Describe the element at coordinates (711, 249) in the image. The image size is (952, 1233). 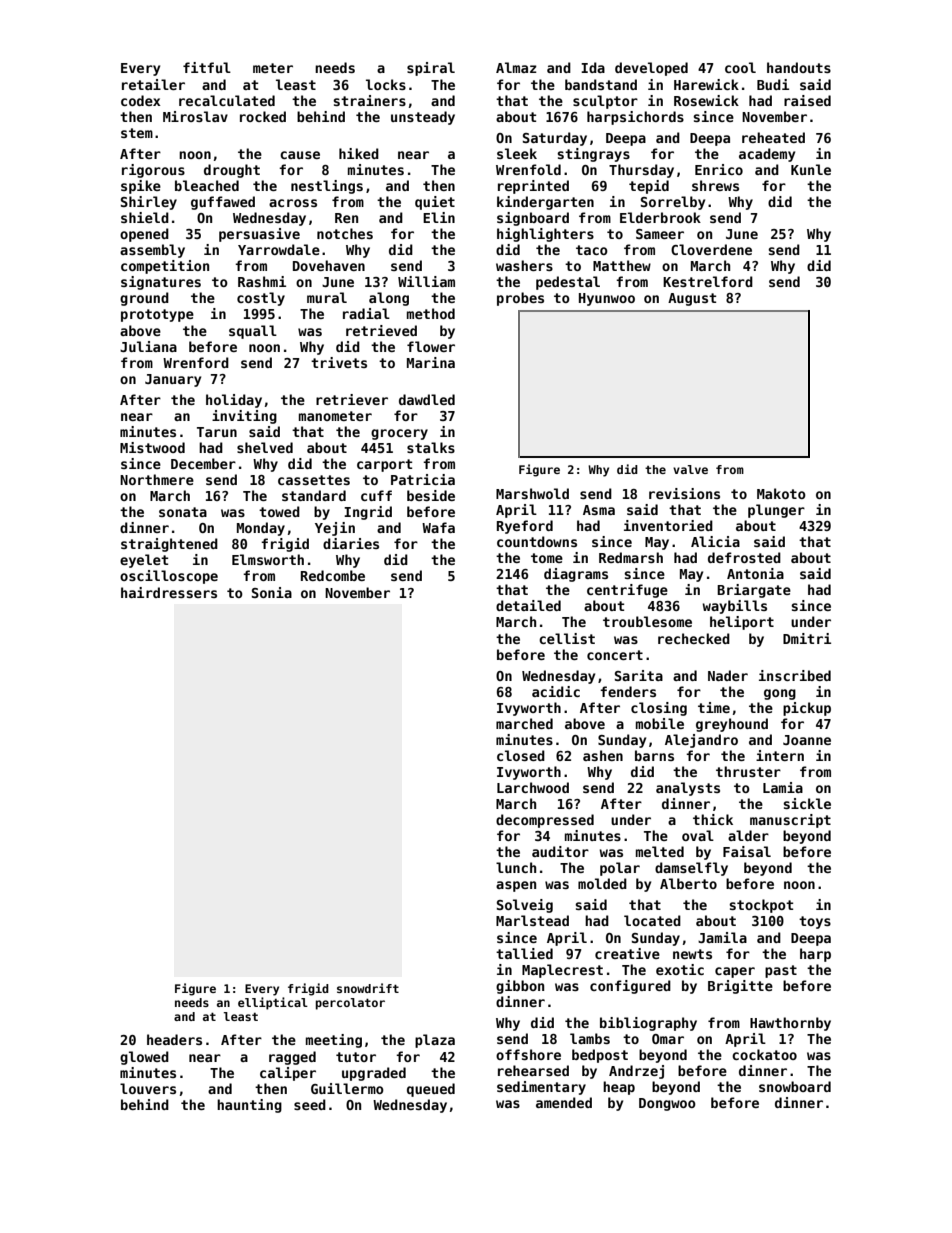
I see `Cloverdene` at that location.
